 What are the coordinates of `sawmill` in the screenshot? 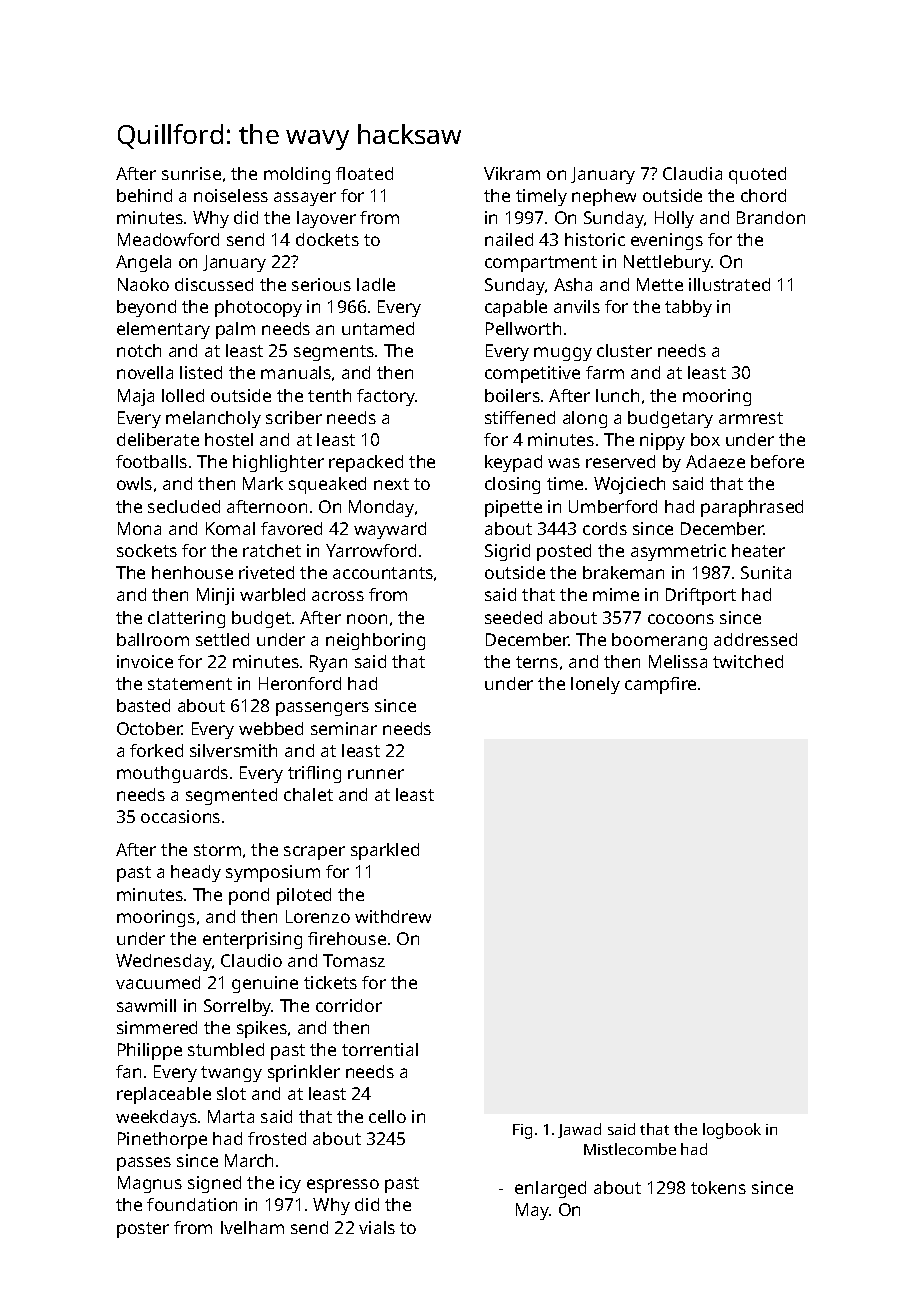 It's located at (146, 1005).
